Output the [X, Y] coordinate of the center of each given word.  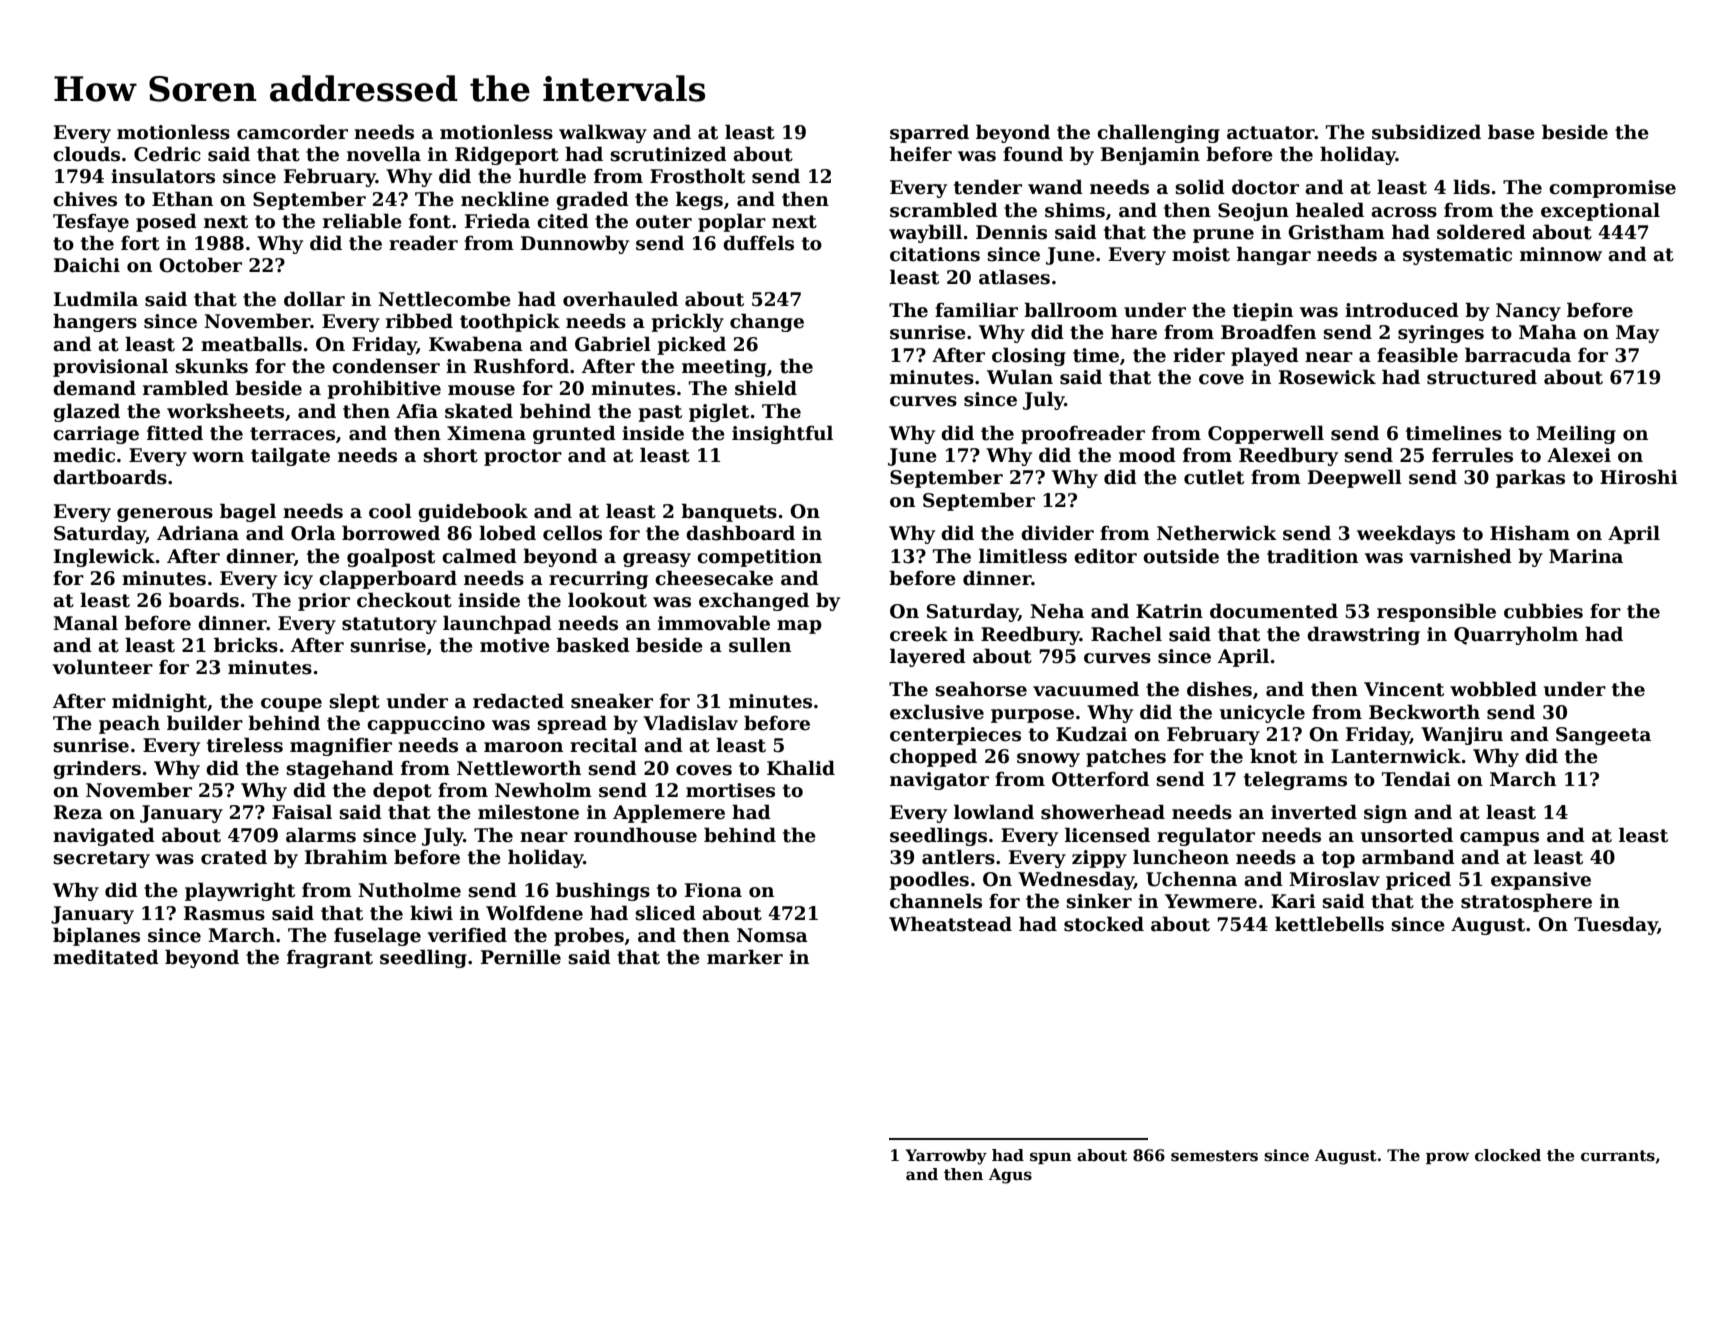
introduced [1402, 310]
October [200, 265]
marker [745, 957]
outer [664, 222]
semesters [1214, 1156]
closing [1029, 356]
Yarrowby [946, 1157]
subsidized [1426, 132]
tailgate [290, 456]
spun [1051, 1158]
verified [467, 935]
